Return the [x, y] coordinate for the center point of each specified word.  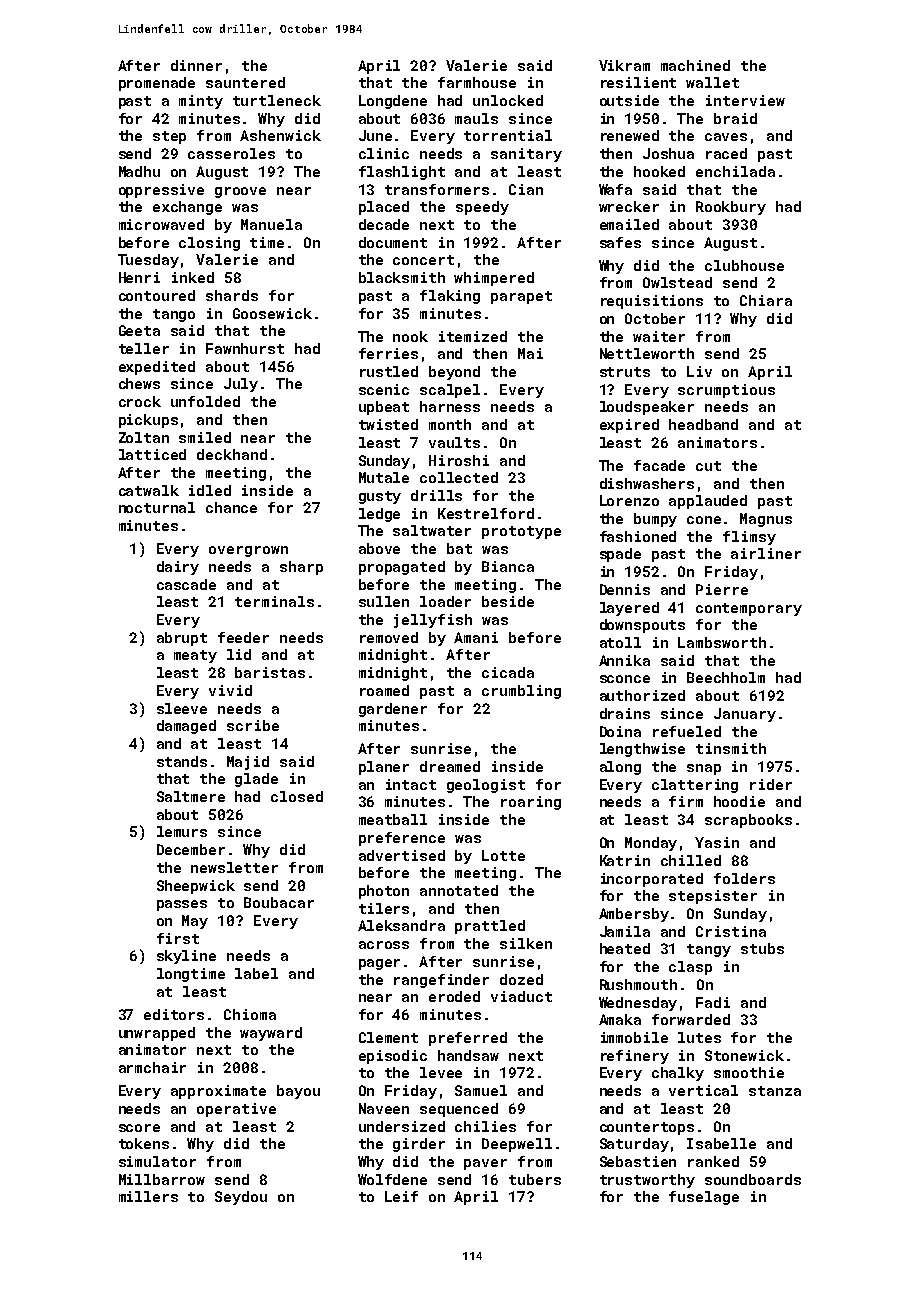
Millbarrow [162, 1179]
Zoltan [144, 437]
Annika [624, 660]
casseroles [231, 153]
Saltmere [191, 796]
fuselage [704, 1198]
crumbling [521, 692]
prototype [521, 532]
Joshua [668, 153]
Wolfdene [392, 1179]
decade [384, 224]
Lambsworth [722, 642]
